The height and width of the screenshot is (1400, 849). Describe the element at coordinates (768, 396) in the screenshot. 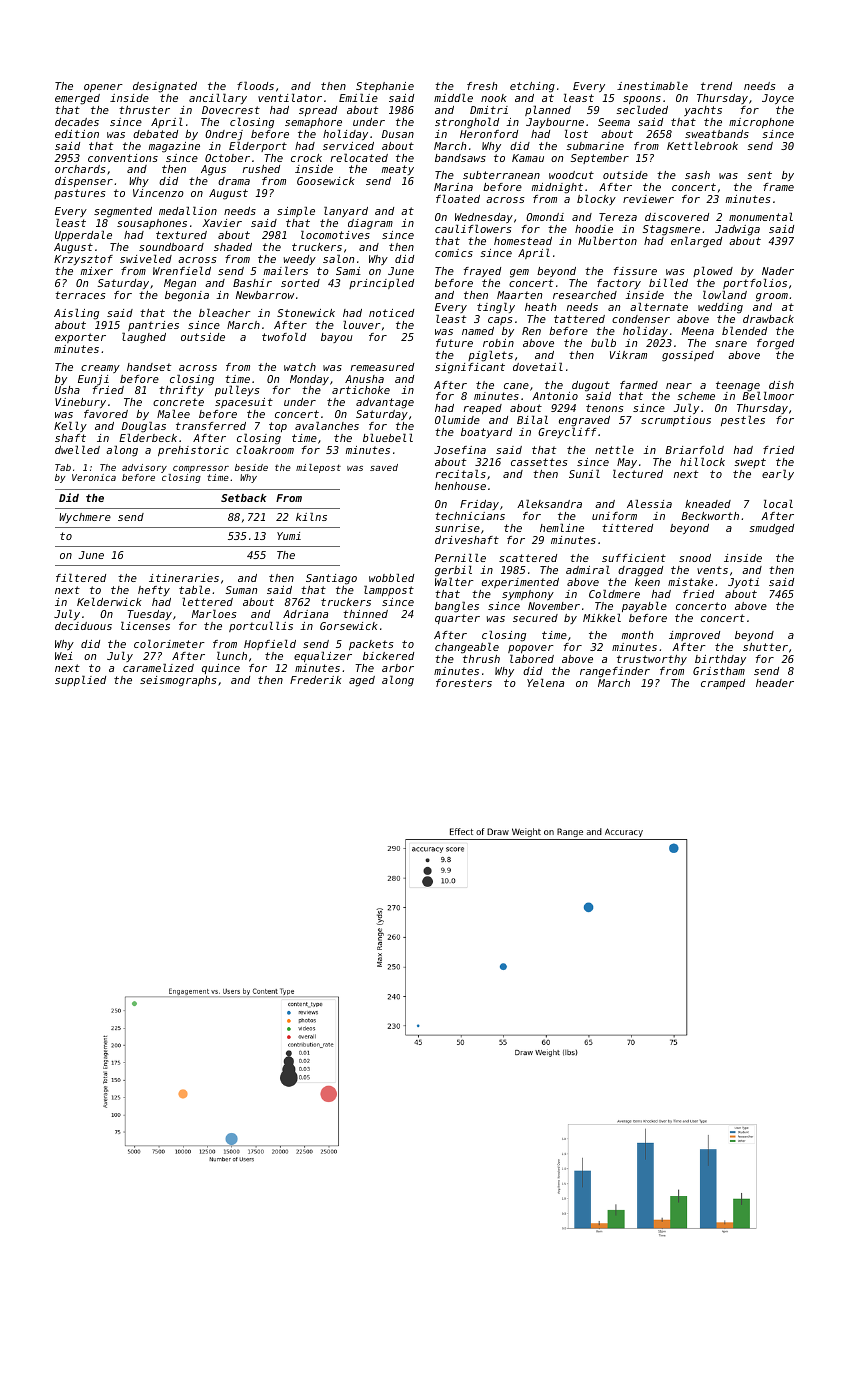

I see `Bellmoor` at that location.
